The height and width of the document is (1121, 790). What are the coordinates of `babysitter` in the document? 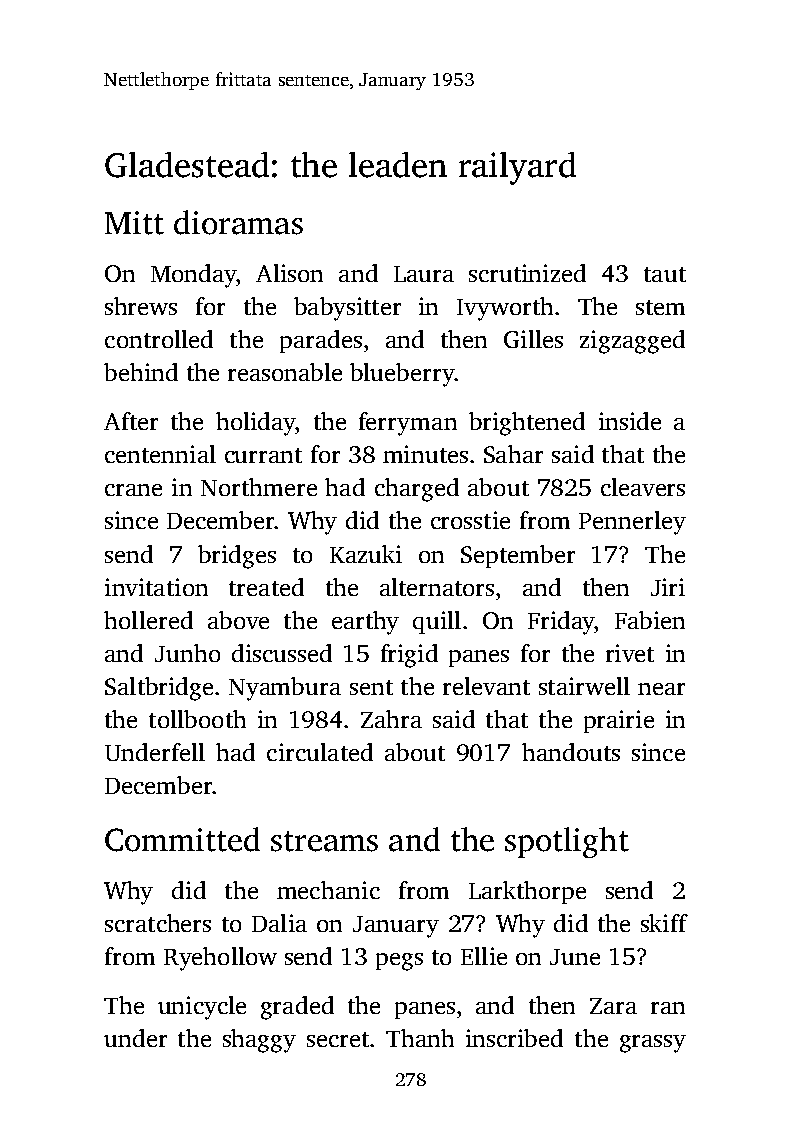 It's located at (347, 309).
